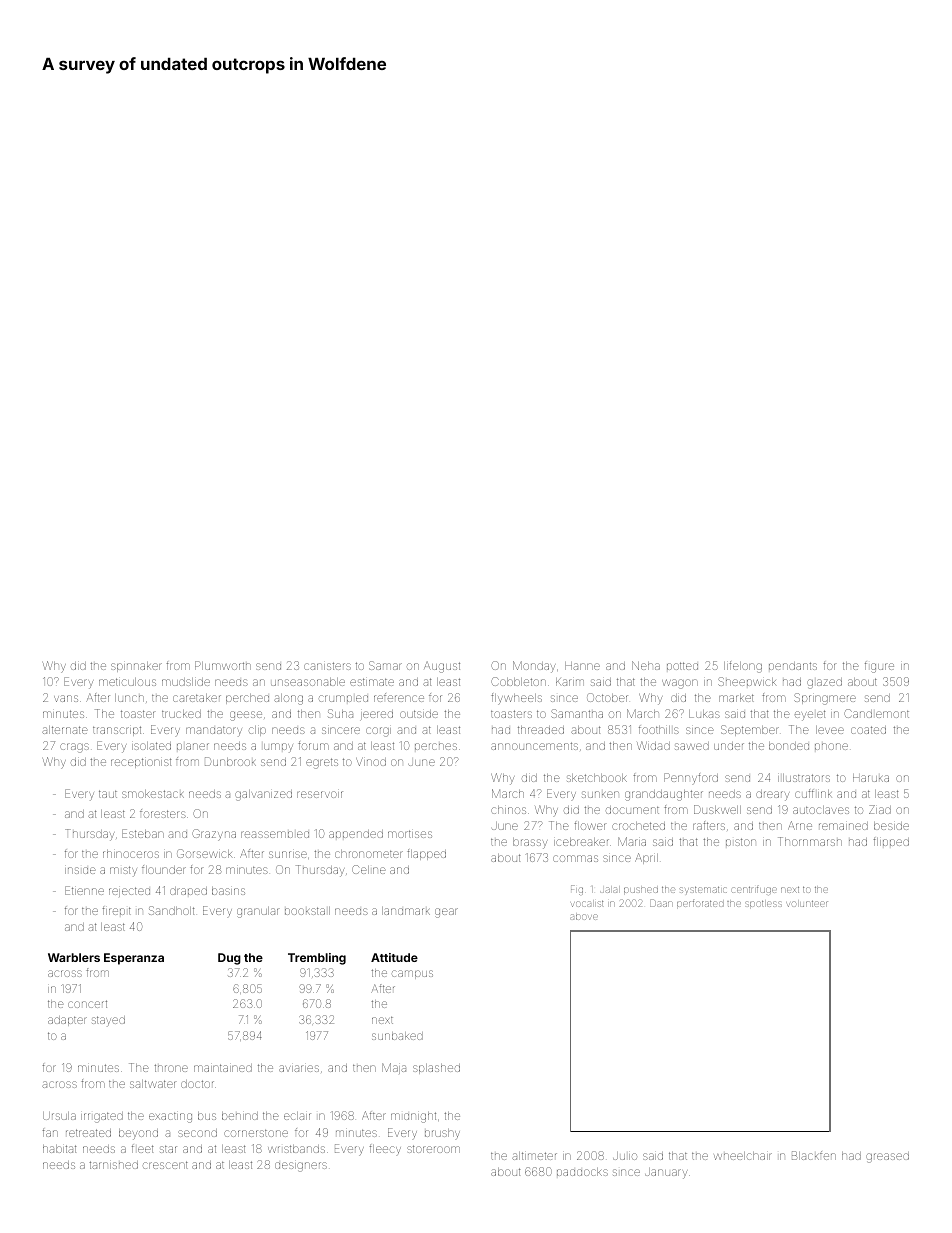  Describe the element at coordinates (368, 869) in the screenshot. I see `Celine` at that location.
